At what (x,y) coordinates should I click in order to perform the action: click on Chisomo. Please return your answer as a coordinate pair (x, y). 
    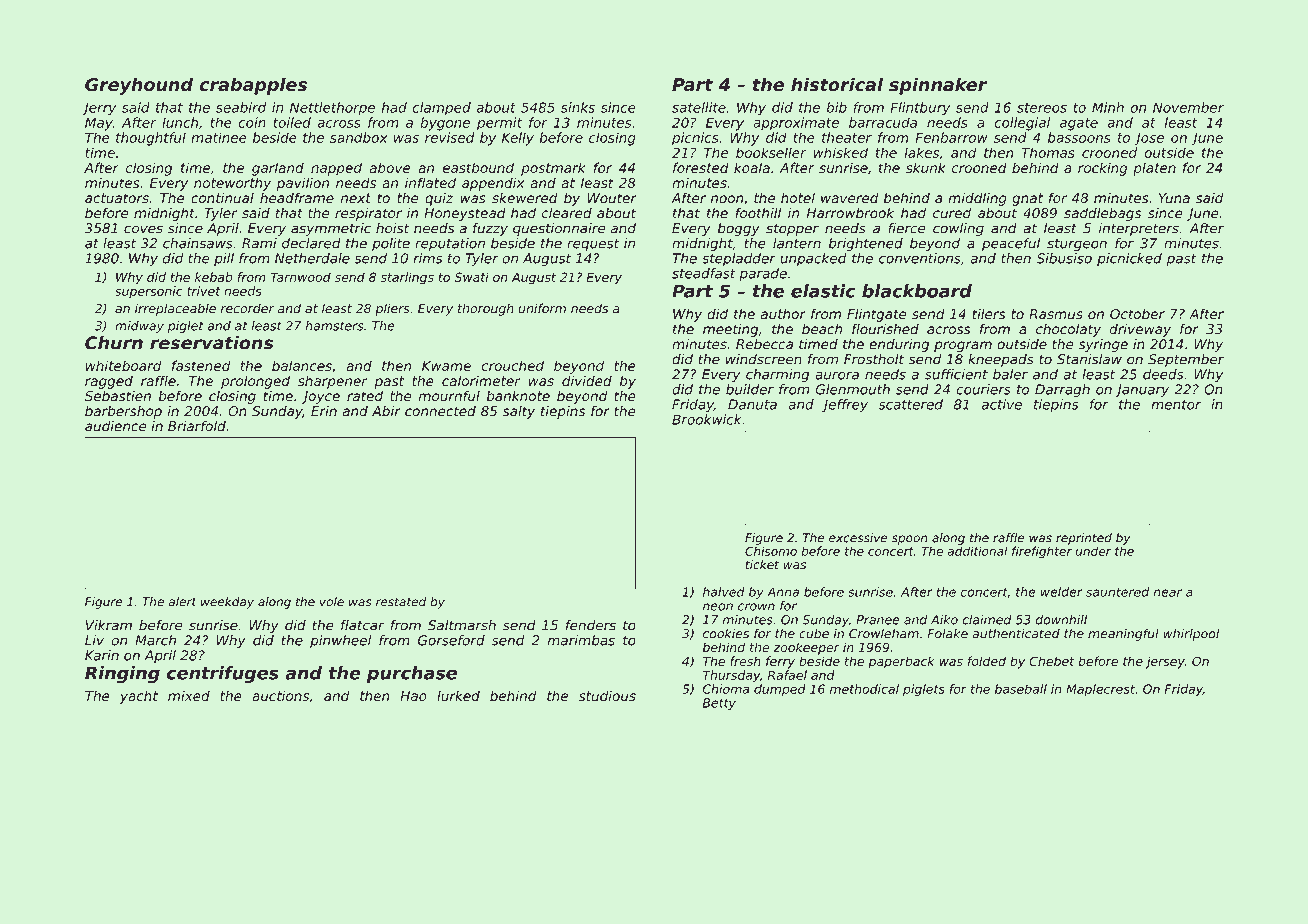
    Looking at the image, I should click on (771, 551).
